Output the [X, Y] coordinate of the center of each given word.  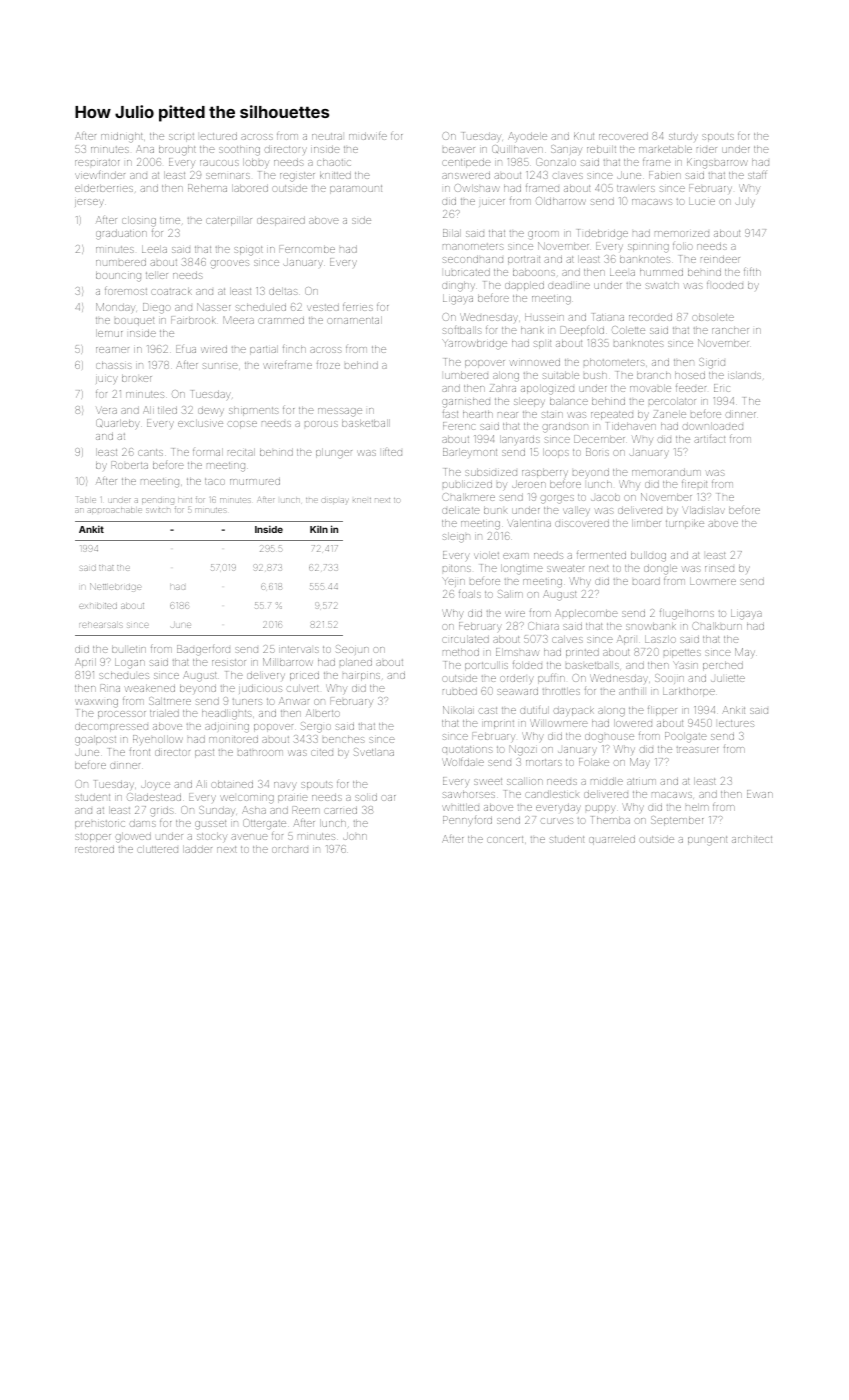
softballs [462, 330]
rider [707, 150]
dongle [660, 569]
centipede [466, 163]
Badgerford [203, 650]
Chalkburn [717, 626]
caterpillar [229, 221]
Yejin [453, 582]
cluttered [157, 849]
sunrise [220, 366]
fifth [752, 271]
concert [505, 839]
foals [470, 593]
